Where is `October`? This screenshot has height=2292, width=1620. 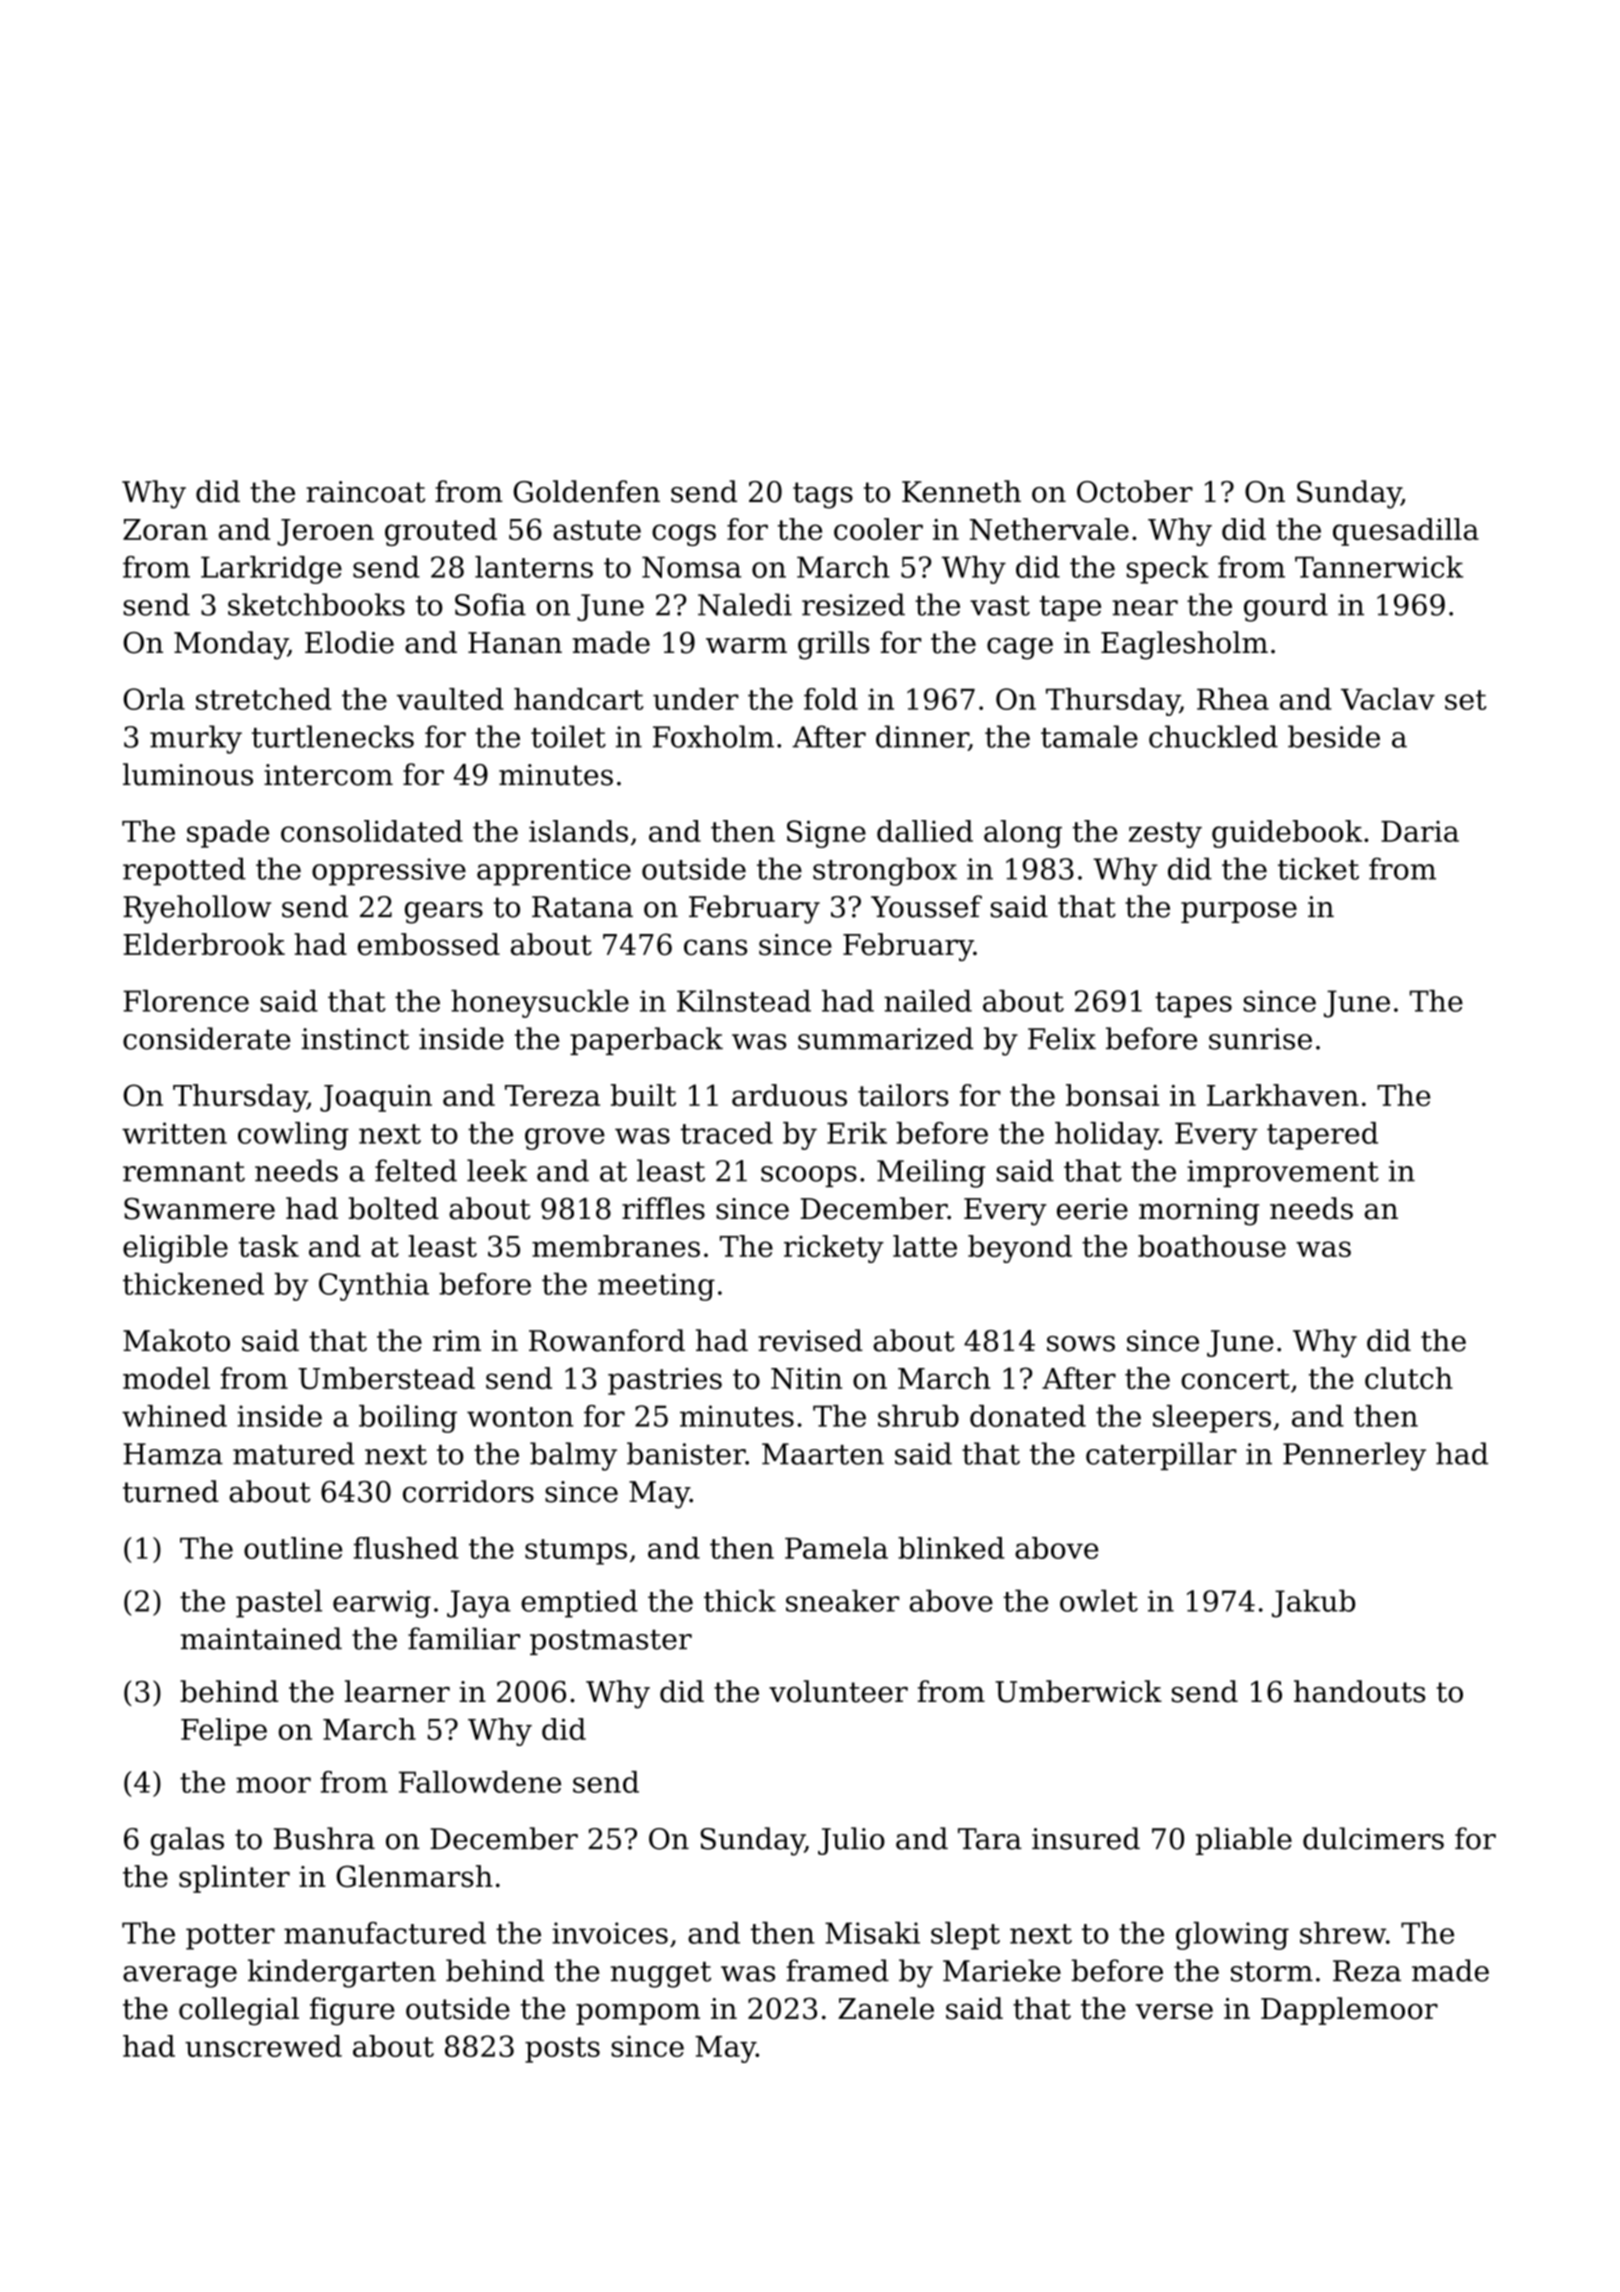 October is located at coordinates (1135, 491).
